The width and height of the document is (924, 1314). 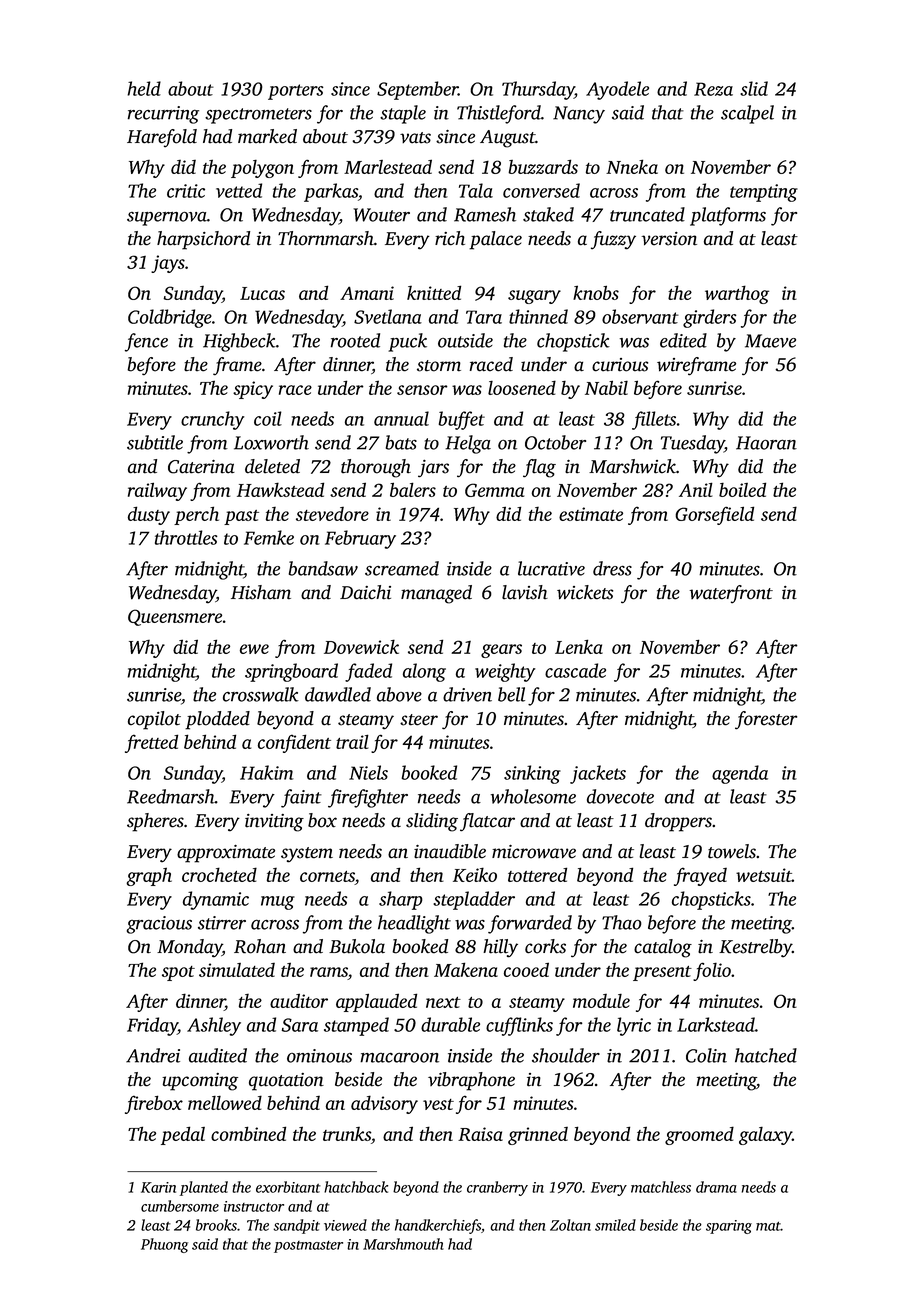 I want to click on wetsuit, so click(x=764, y=875).
